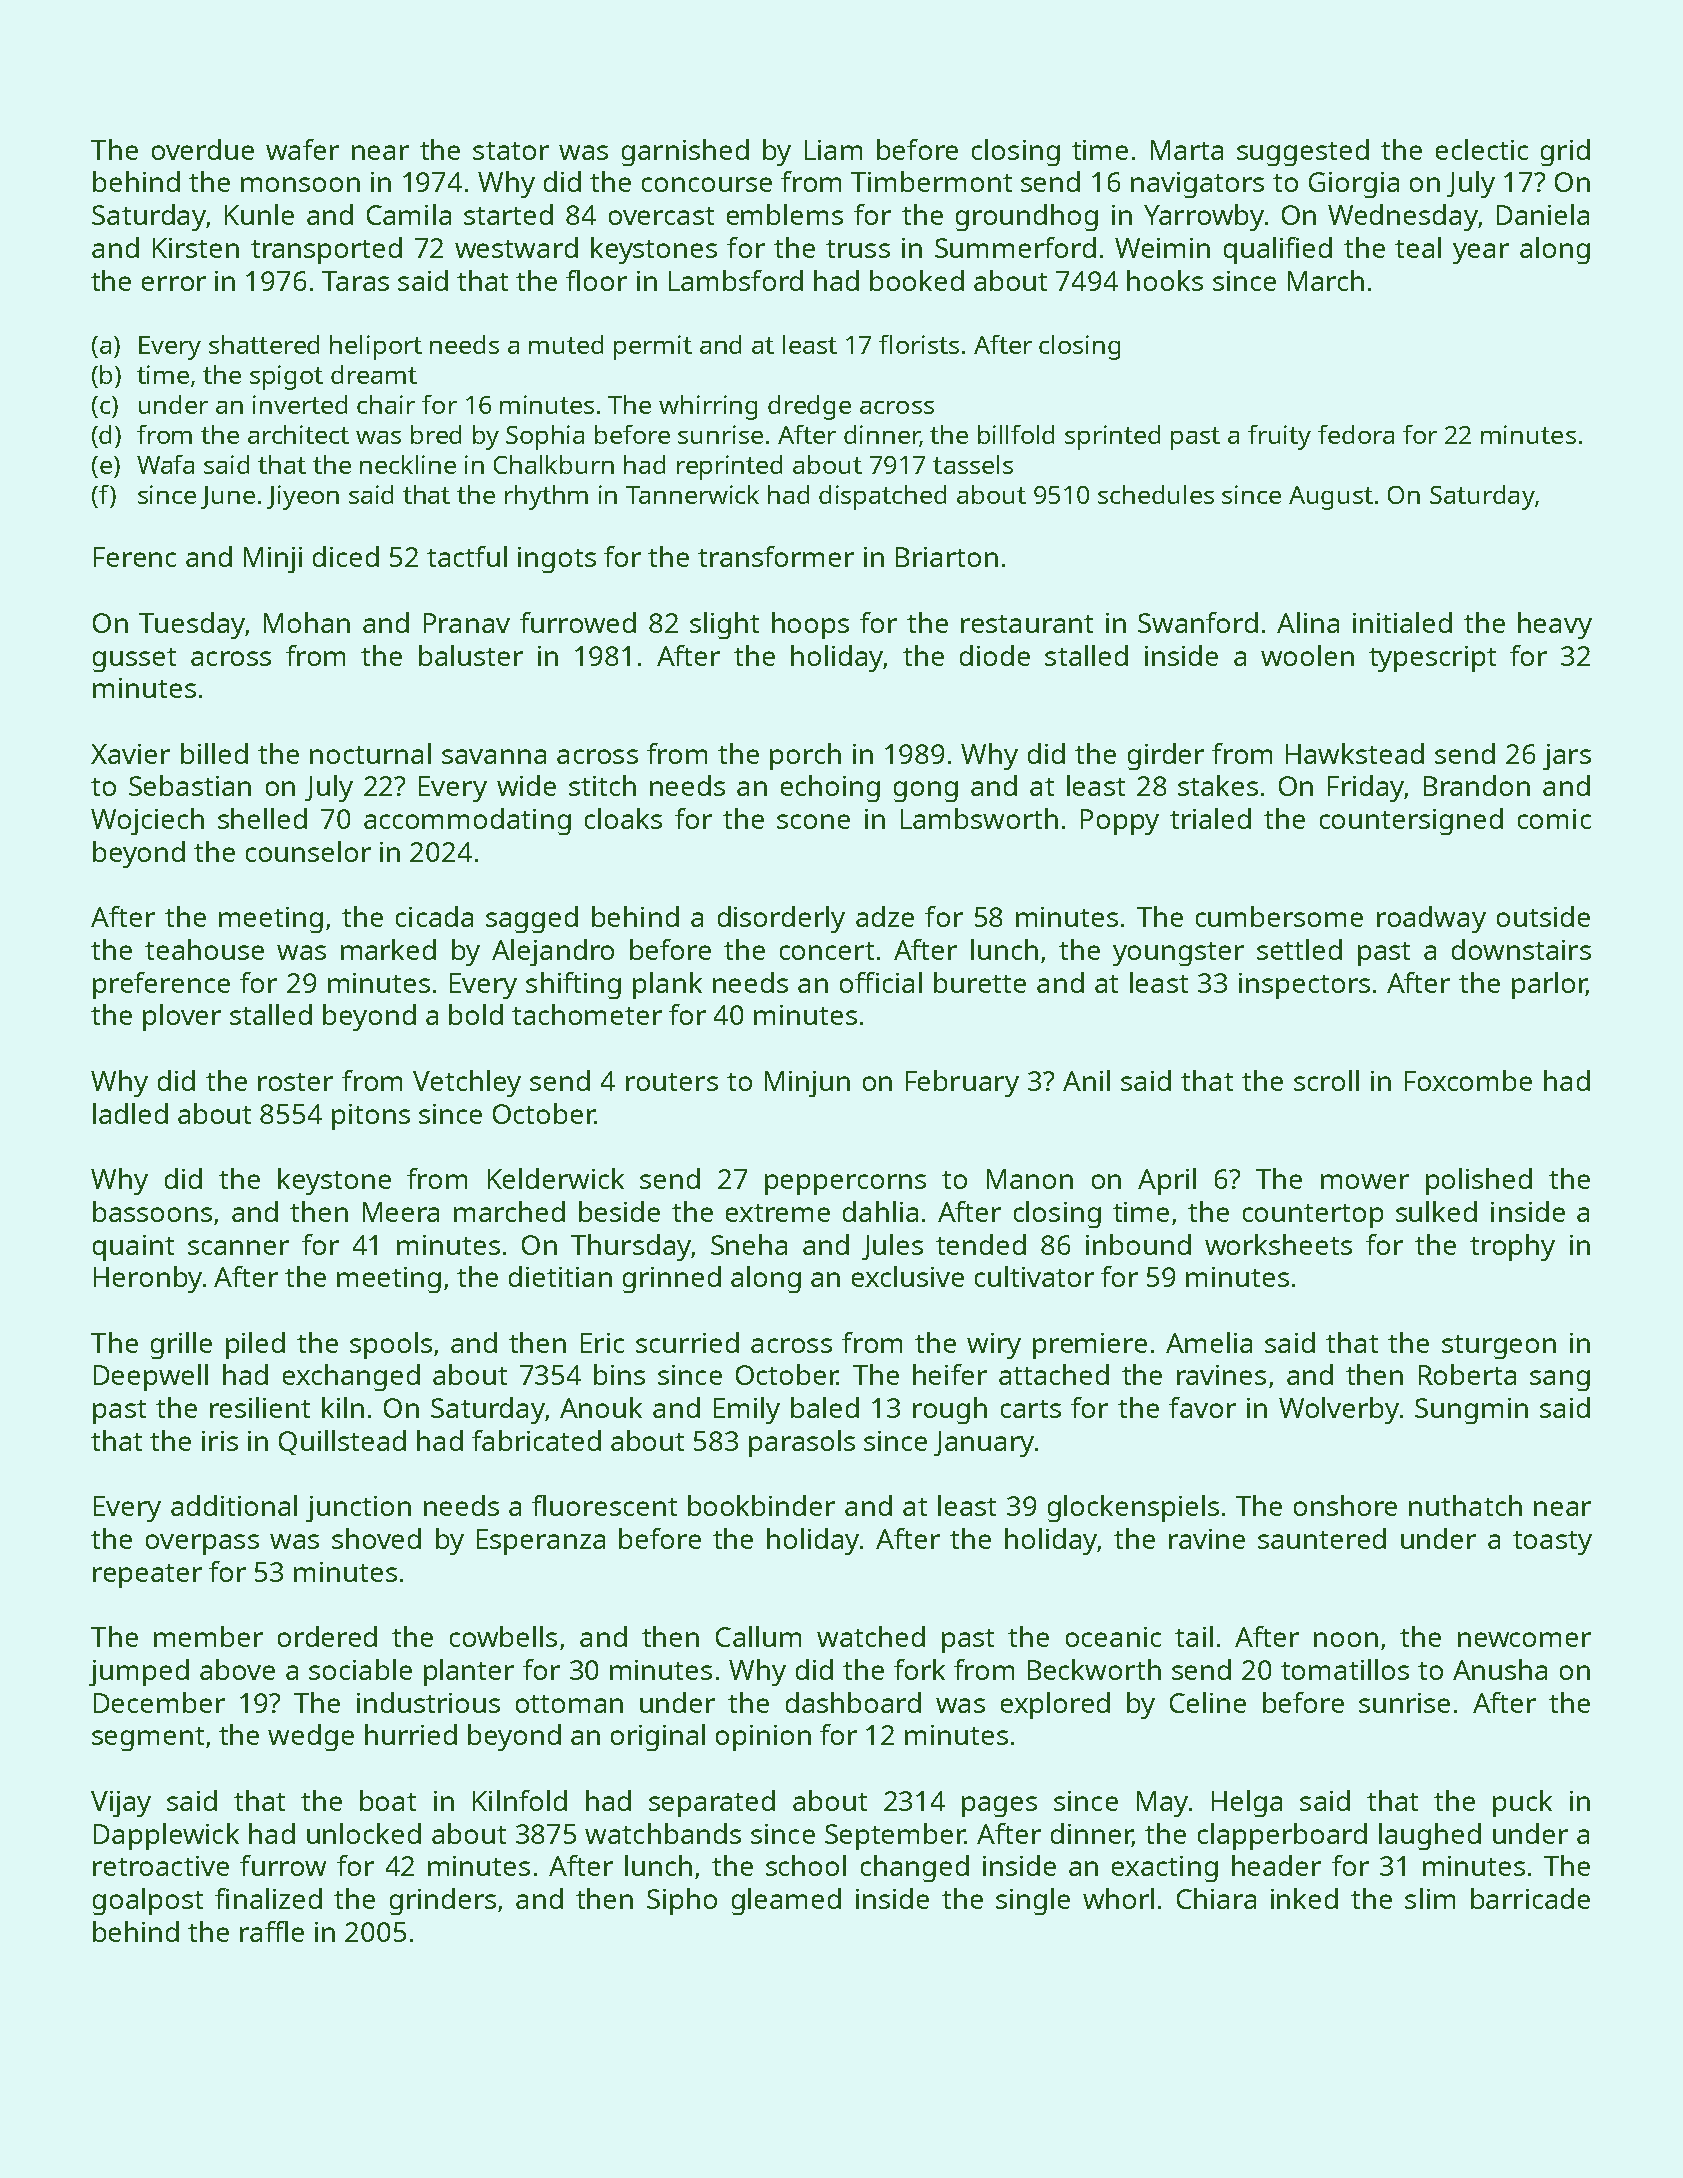 This image has height=2178, width=1683. Describe the element at coordinates (1033, 1901) in the image. I see `single` at that location.
